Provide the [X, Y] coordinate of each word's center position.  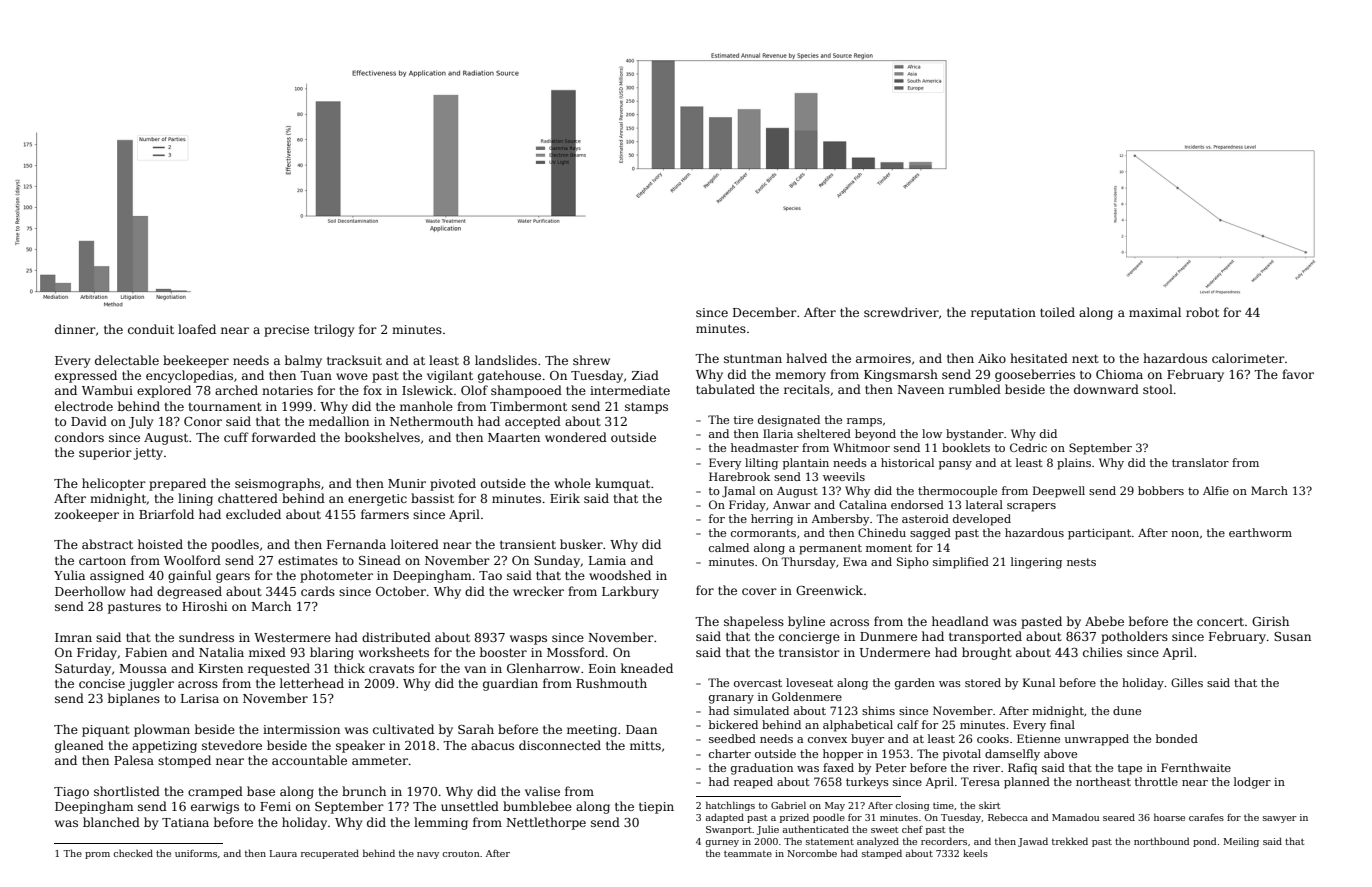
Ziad [645, 375]
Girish [1270, 621]
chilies [1102, 652]
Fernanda [356, 544]
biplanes [134, 699]
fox [372, 390]
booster [503, 652]
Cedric [1028, 447]
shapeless [754, 622]
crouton [461, 853]
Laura [283, 853]
